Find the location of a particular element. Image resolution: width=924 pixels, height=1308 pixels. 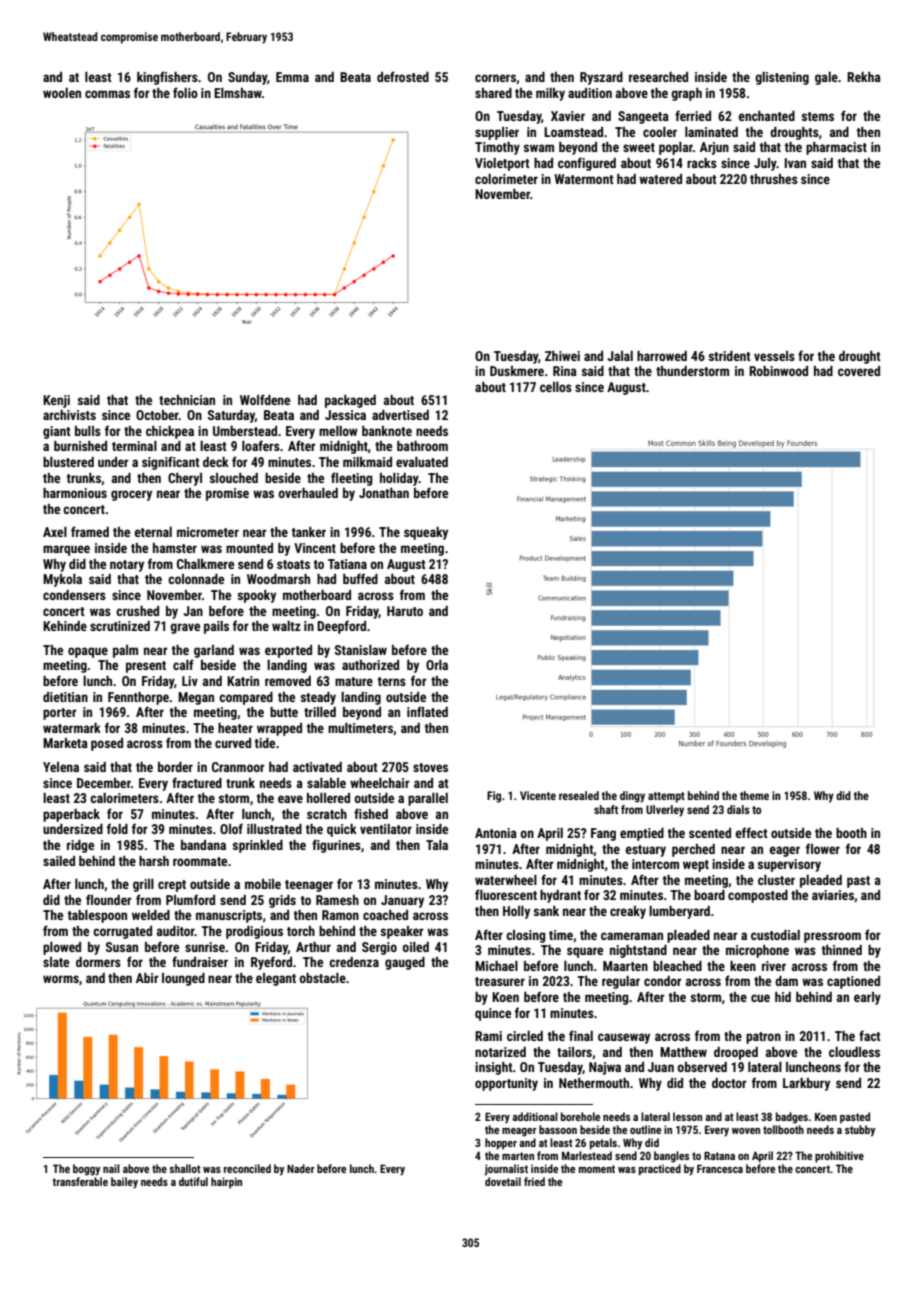

packaged is located at coordinates (350, 401).
